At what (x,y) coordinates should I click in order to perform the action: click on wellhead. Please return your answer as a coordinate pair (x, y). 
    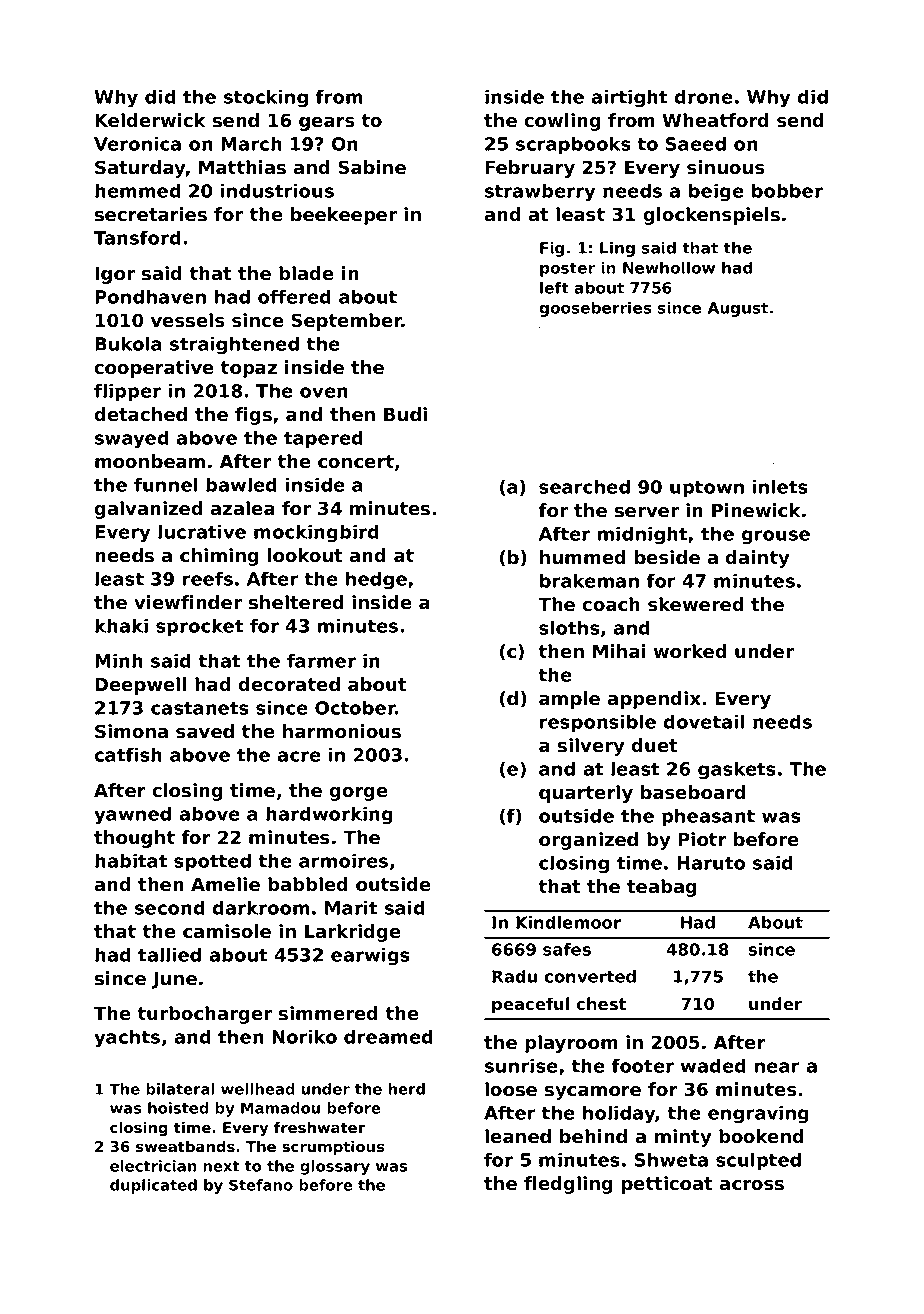
    Looking at the image, I should click on (258, 1089).
